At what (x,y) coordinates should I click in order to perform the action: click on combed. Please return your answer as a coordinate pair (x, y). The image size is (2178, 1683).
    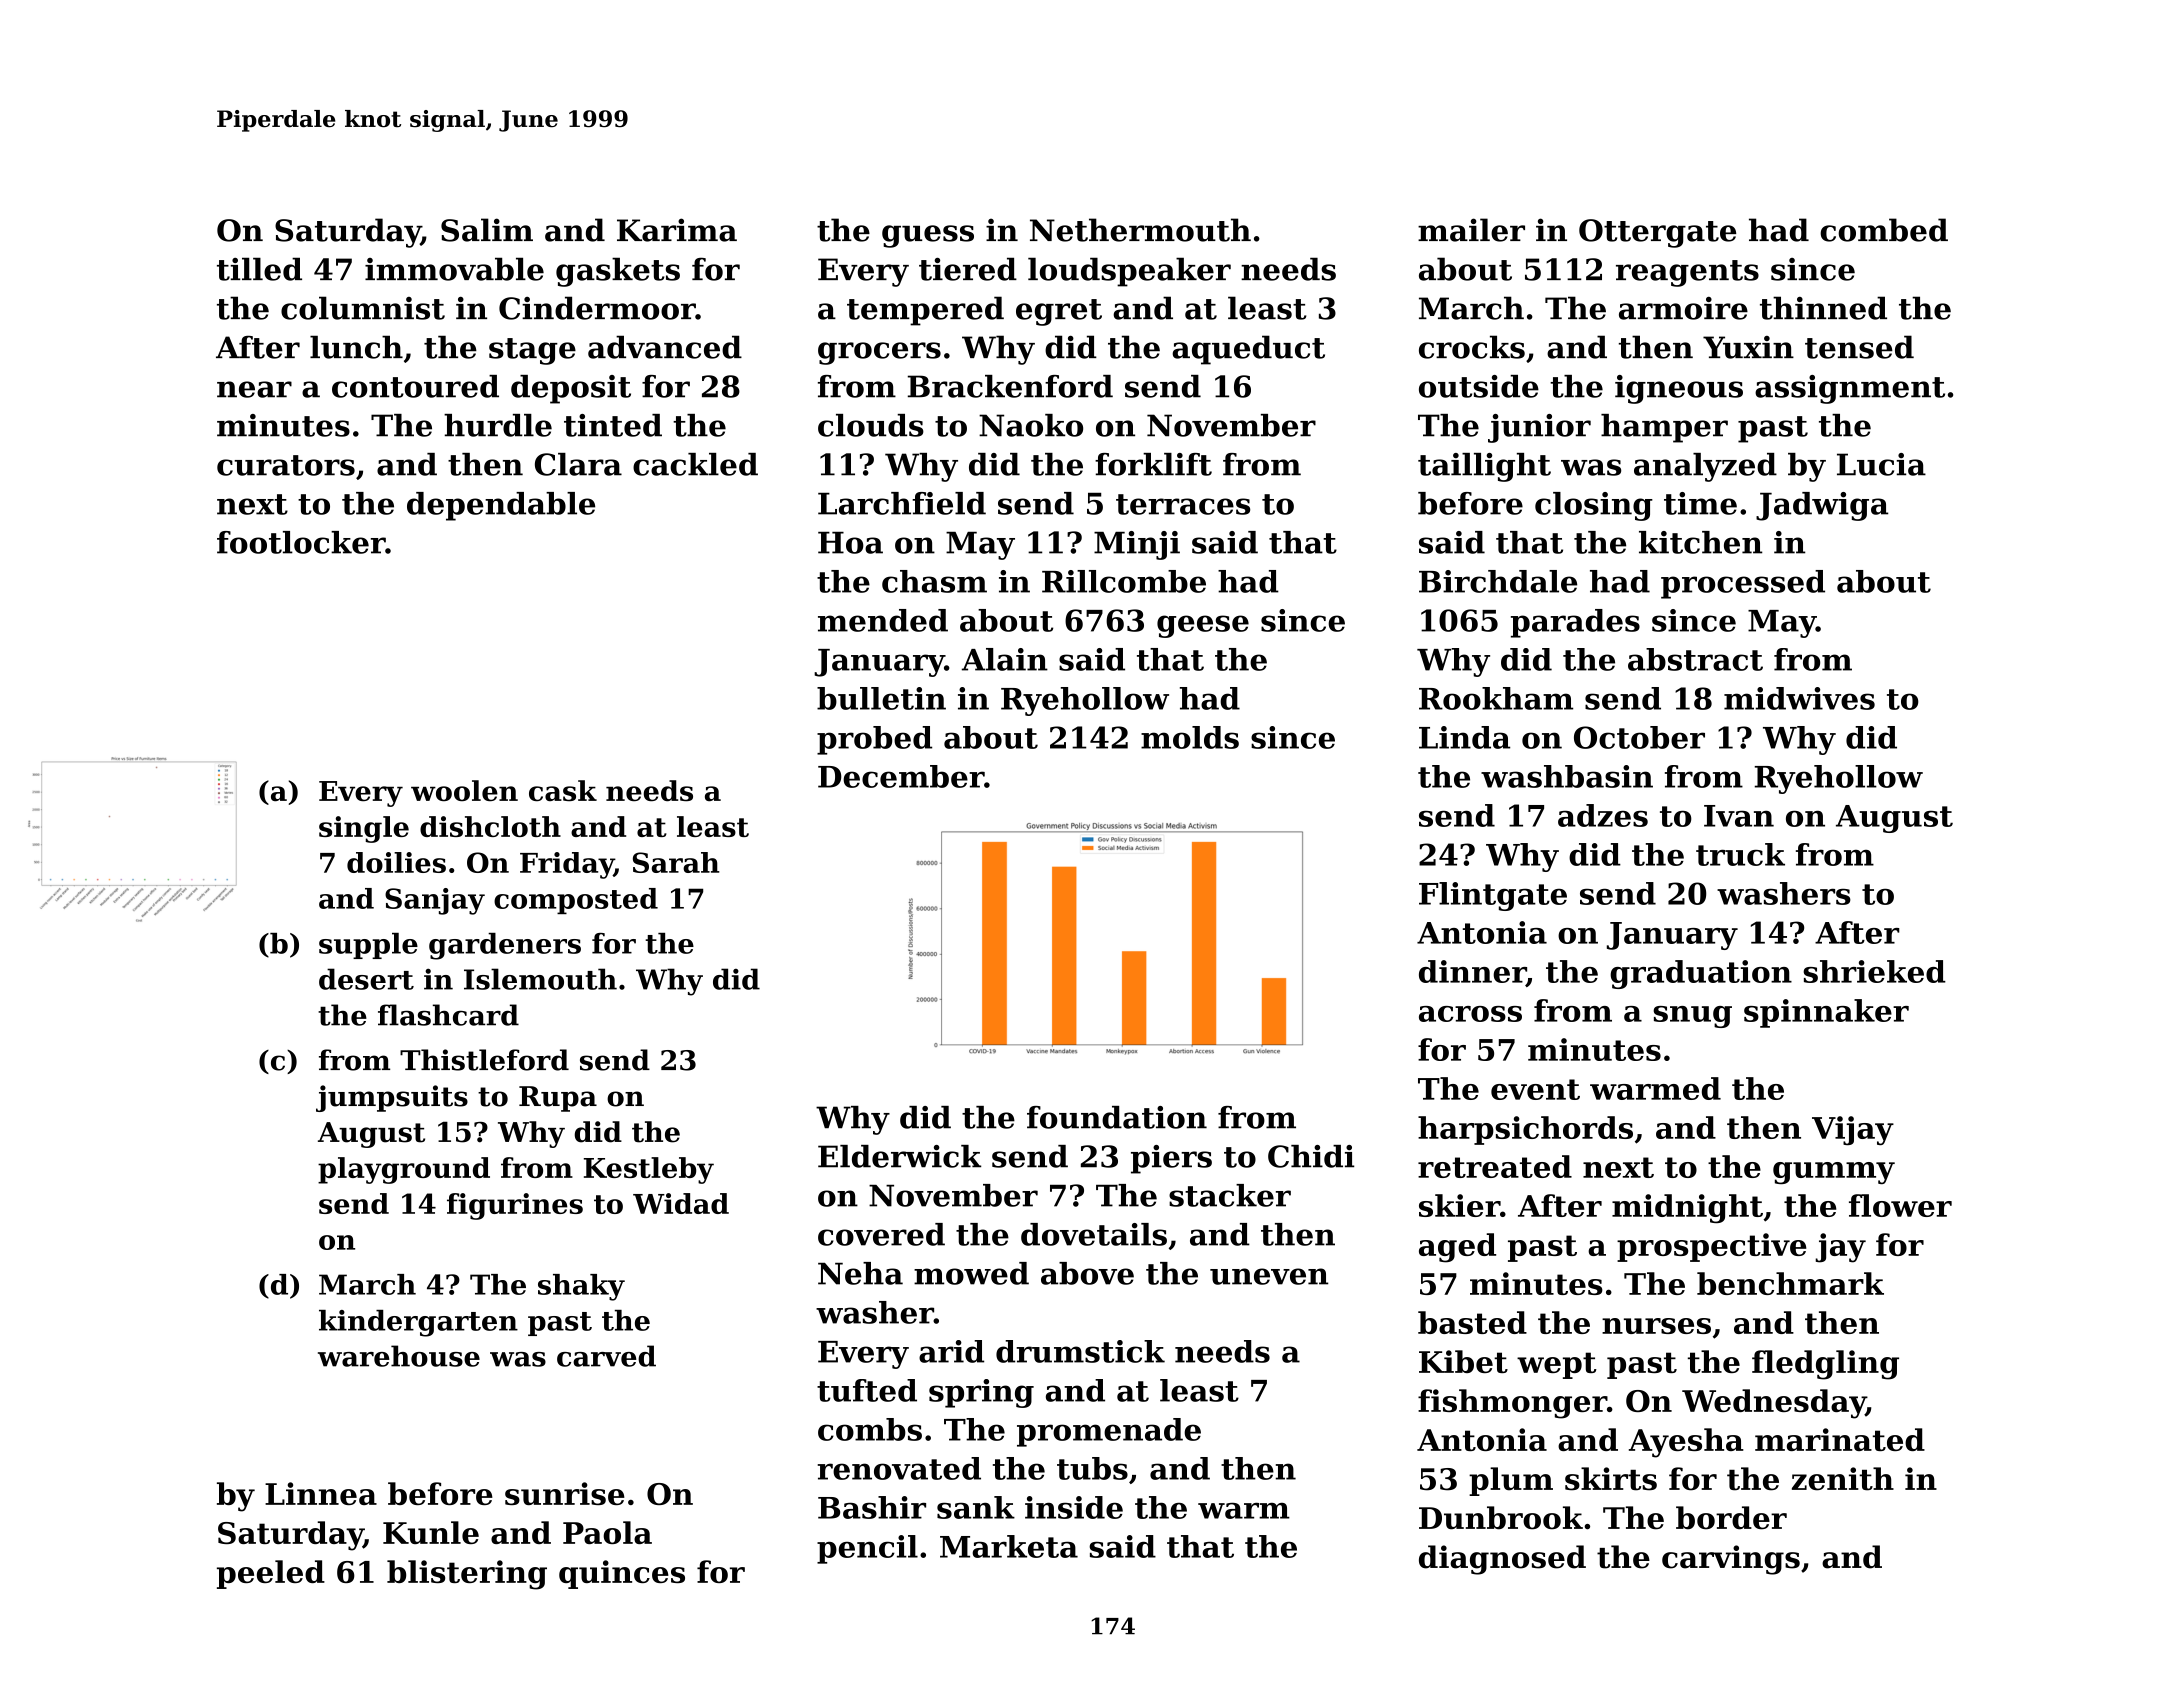
    Looking at the image, I should click on (1884, 230).
